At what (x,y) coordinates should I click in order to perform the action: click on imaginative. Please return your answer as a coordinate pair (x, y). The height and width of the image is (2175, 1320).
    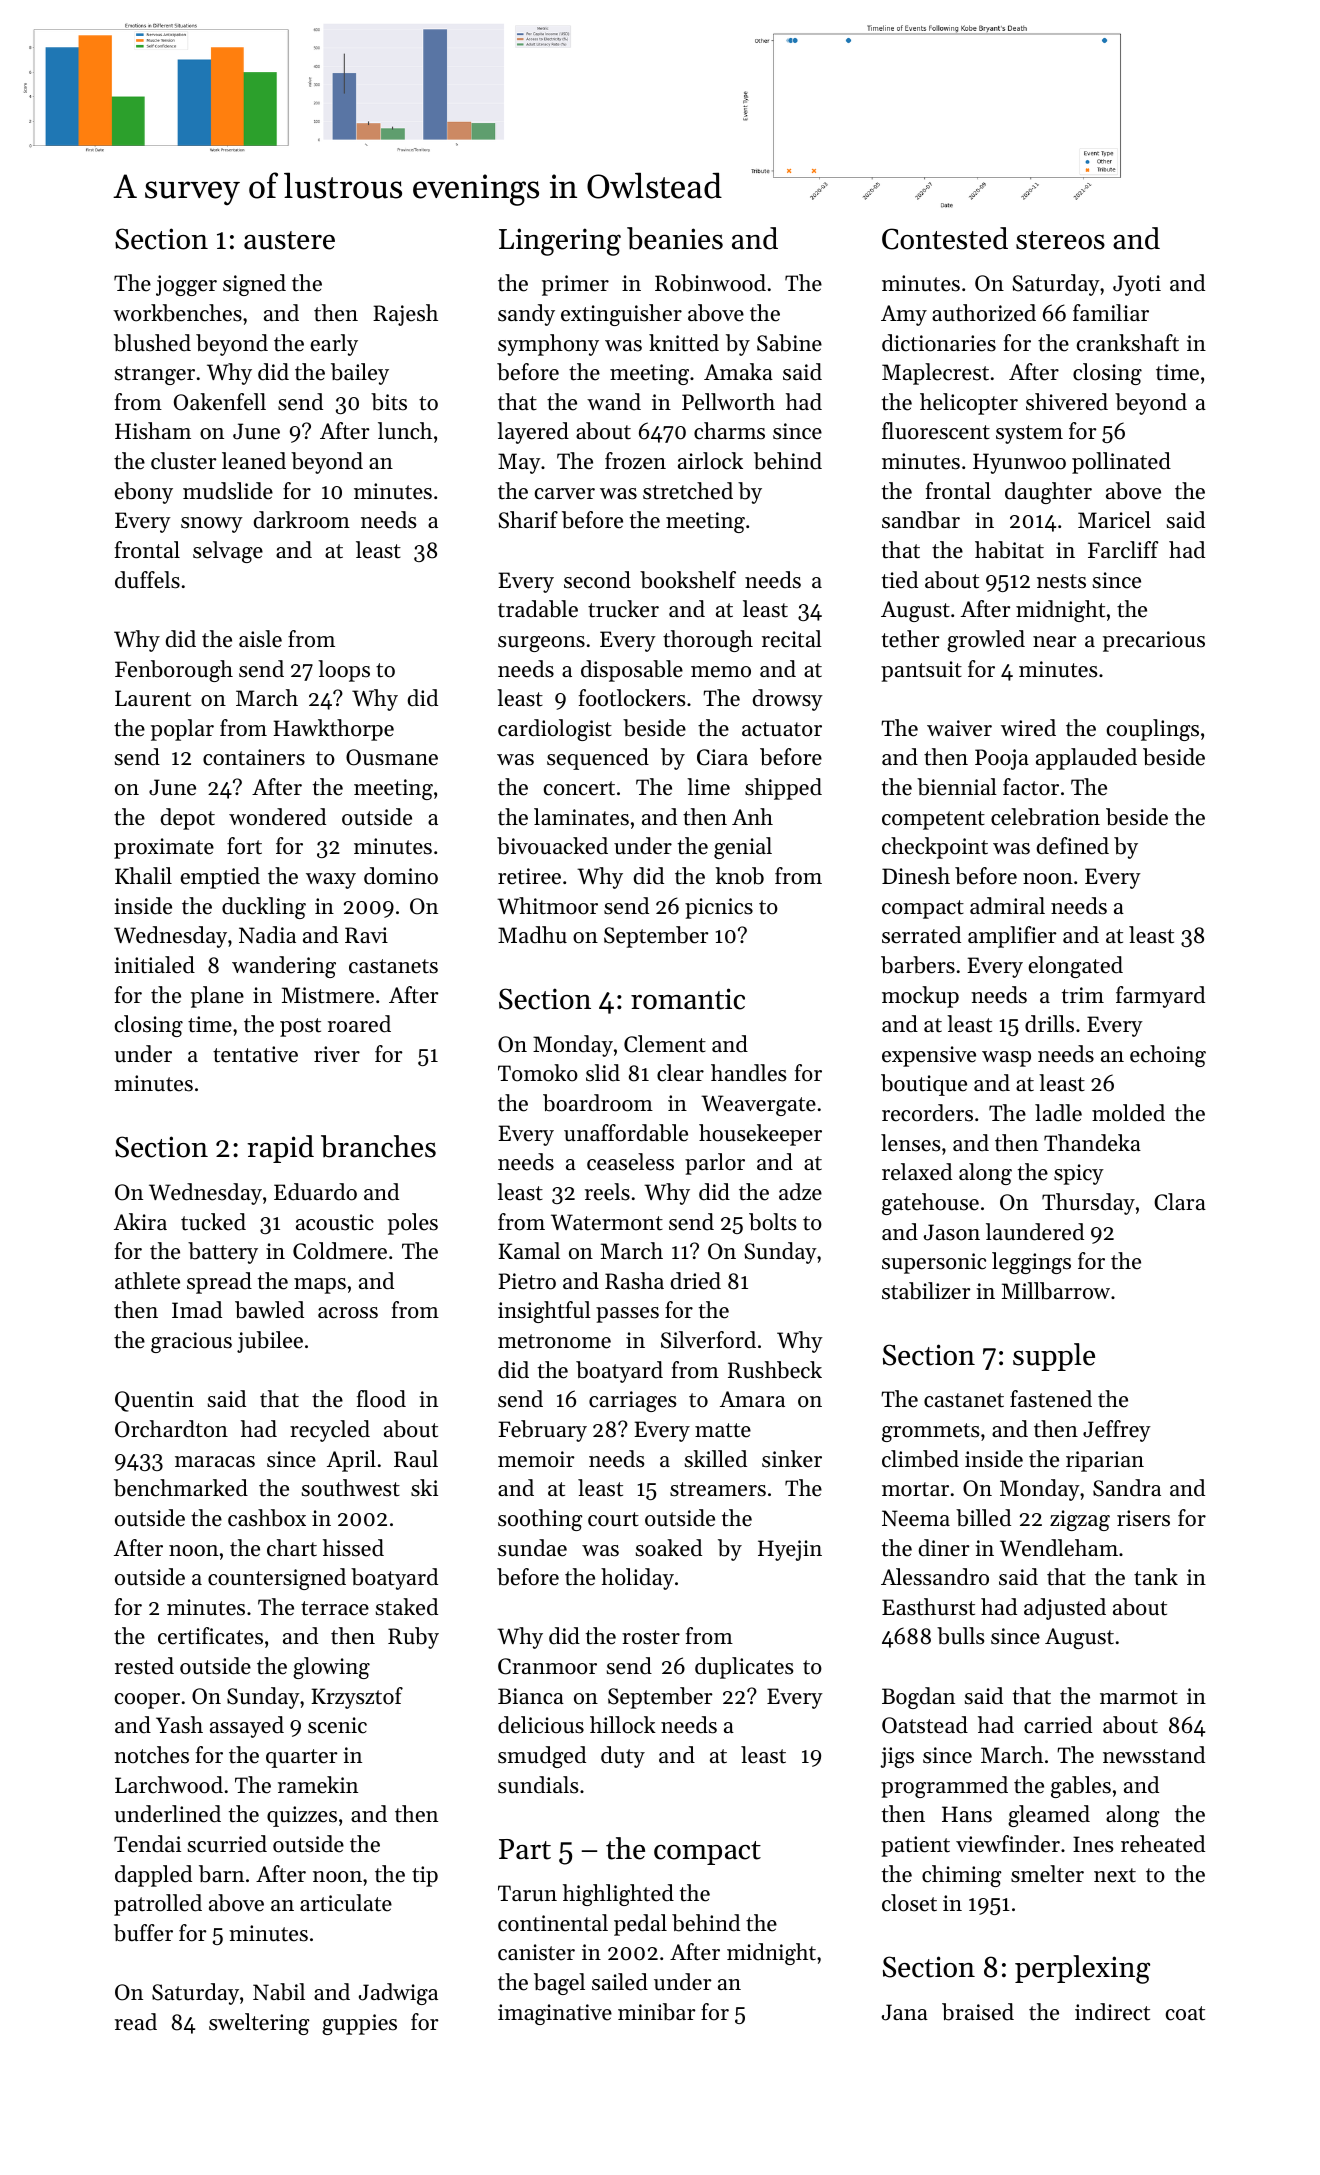
    Looking at the image, I should click on (555, 2014).
